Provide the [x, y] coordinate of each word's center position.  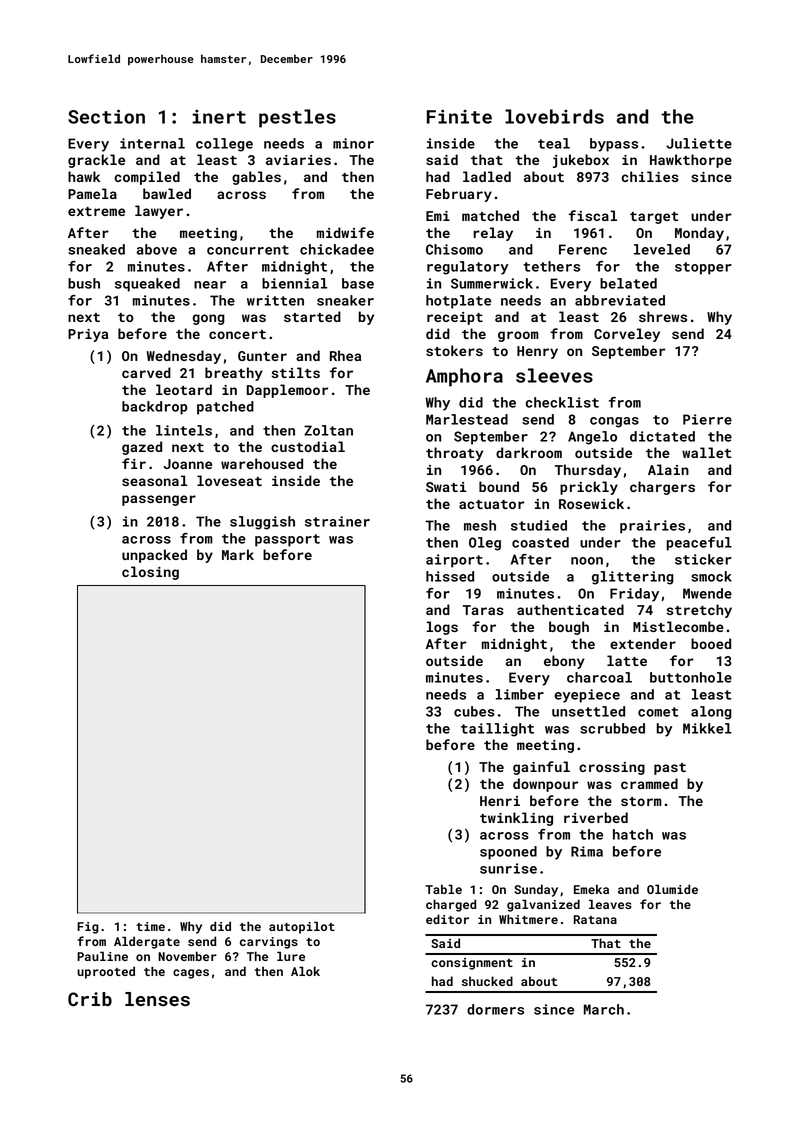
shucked [487, 981]
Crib [90, 999]
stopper [703, 268]
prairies [652, 527]
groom [518, 336]
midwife [345, 232]
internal [152, 143]
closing [150, 573]
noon [587, 561]
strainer [337, 521]
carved [146, 372]
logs [442, 628]
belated [628, 283]
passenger [159, 500]
